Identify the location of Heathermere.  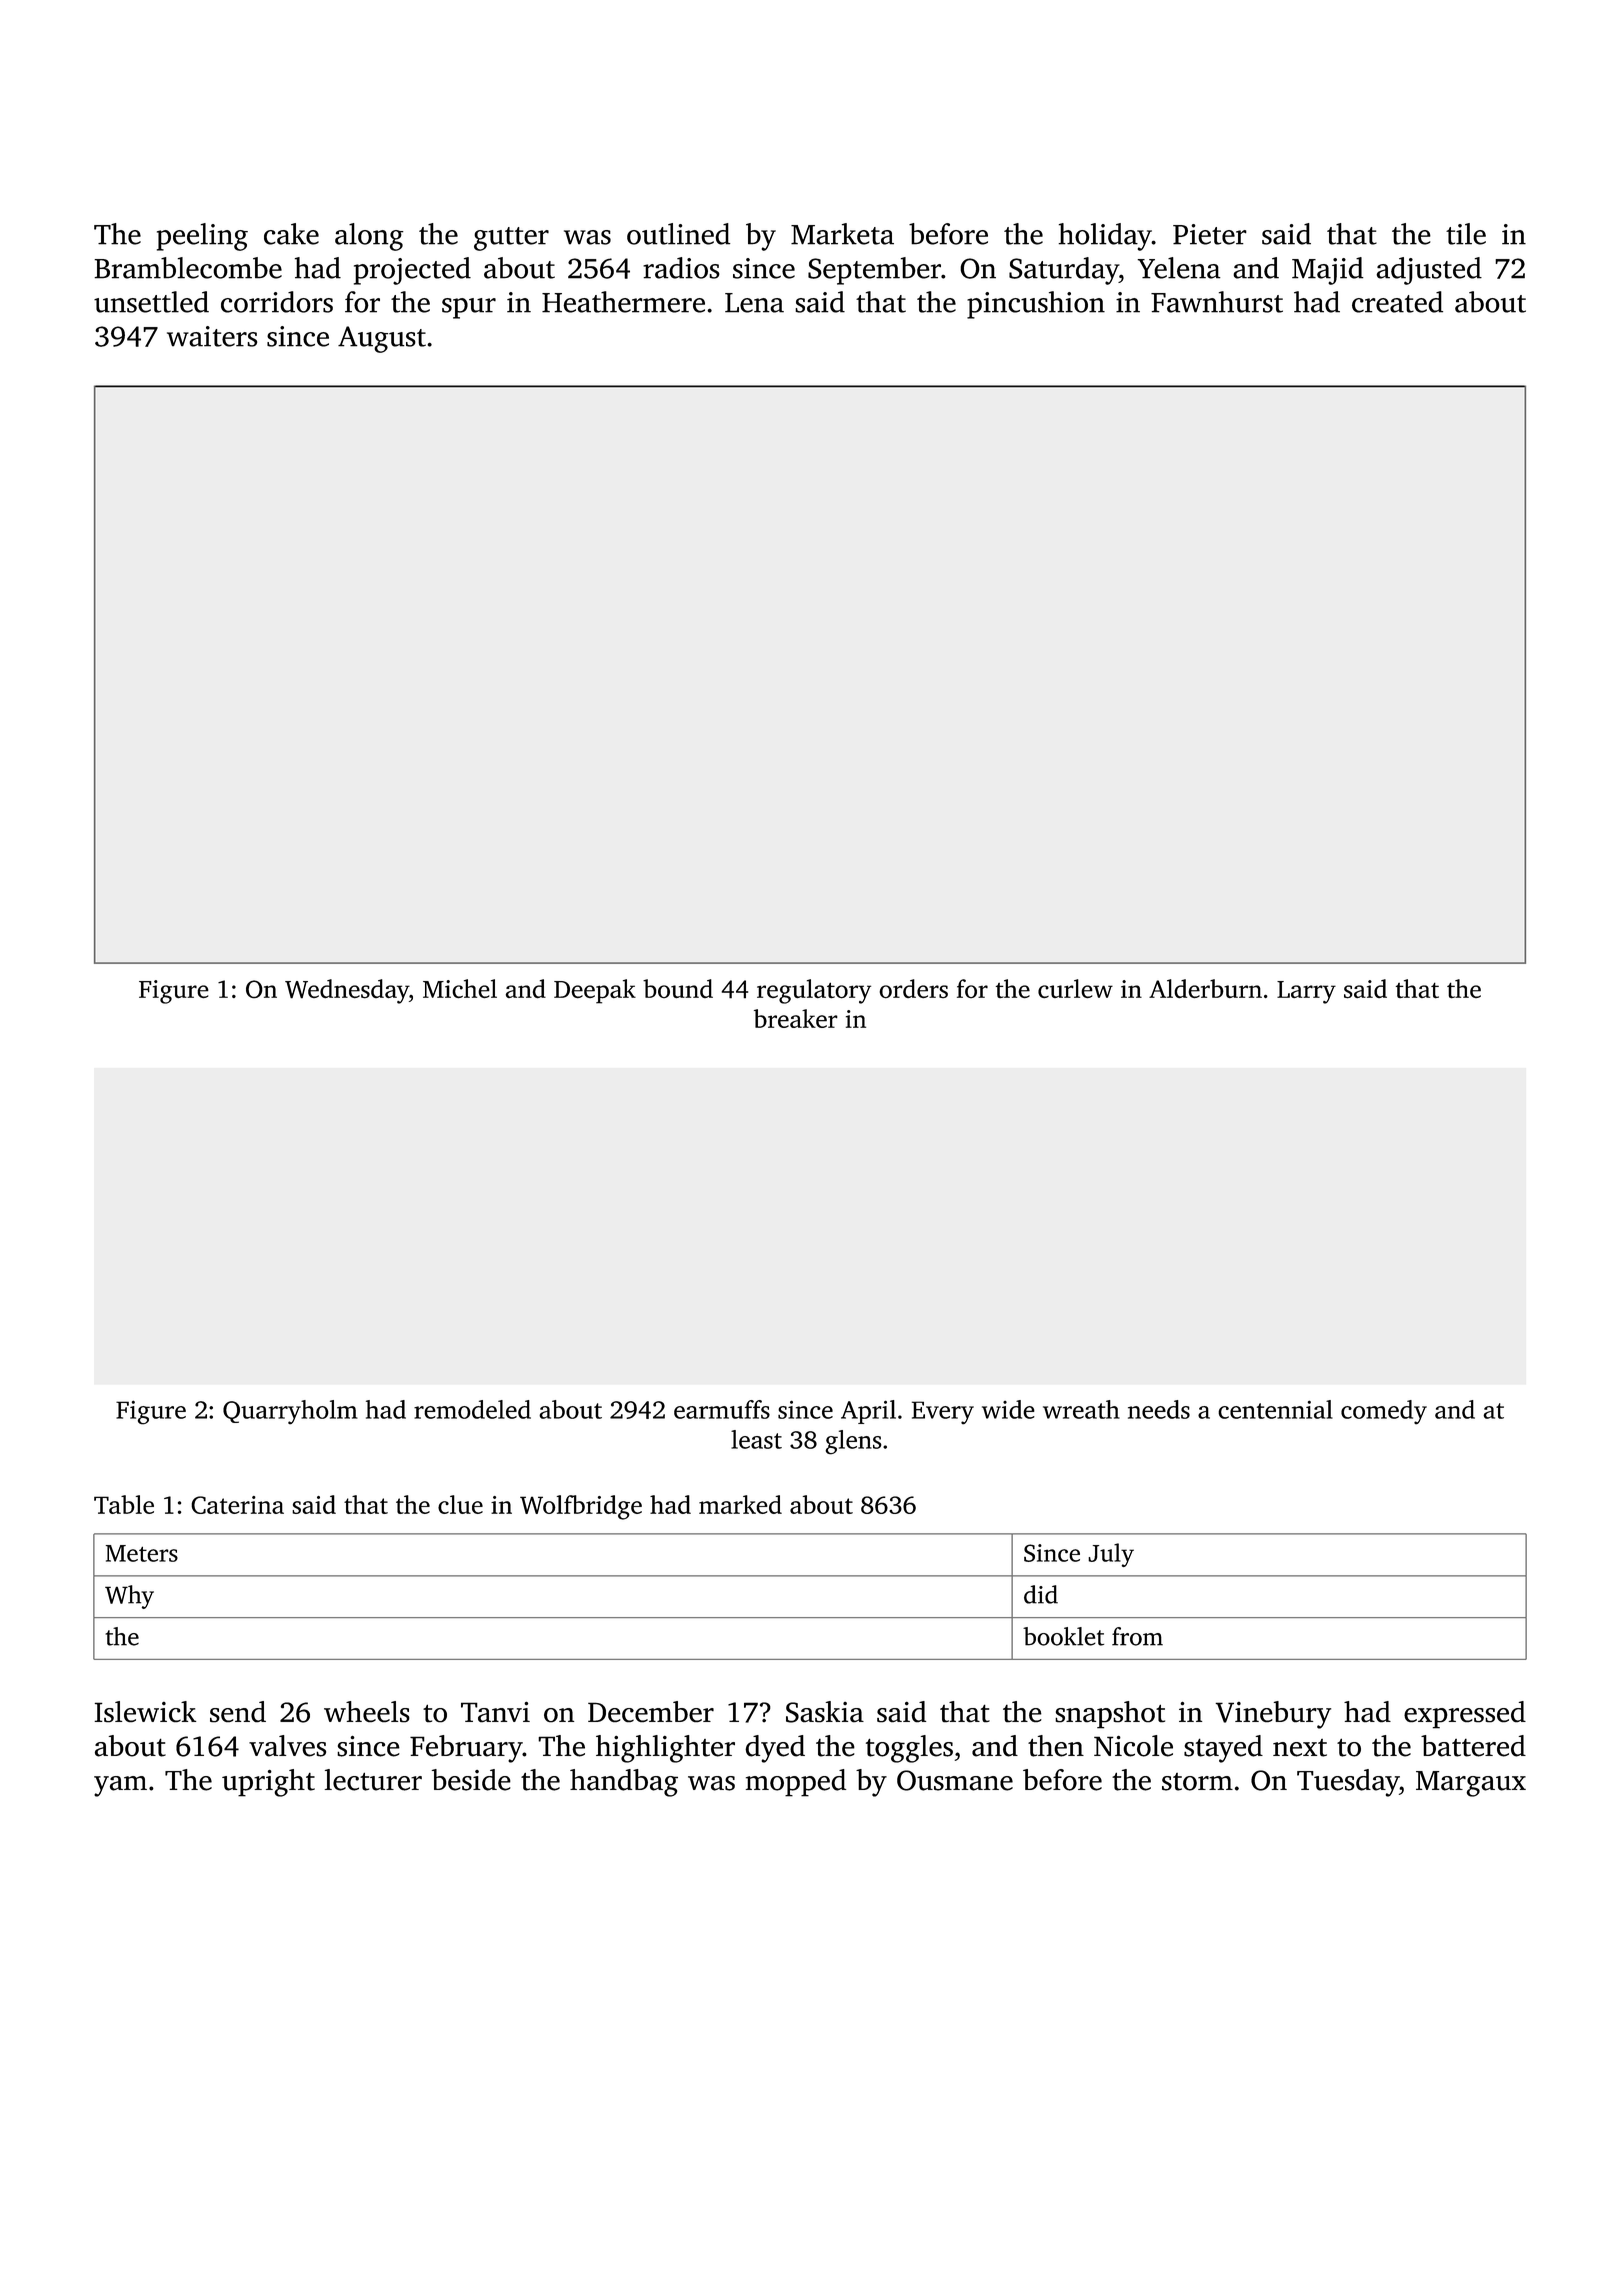
(623, 302).
